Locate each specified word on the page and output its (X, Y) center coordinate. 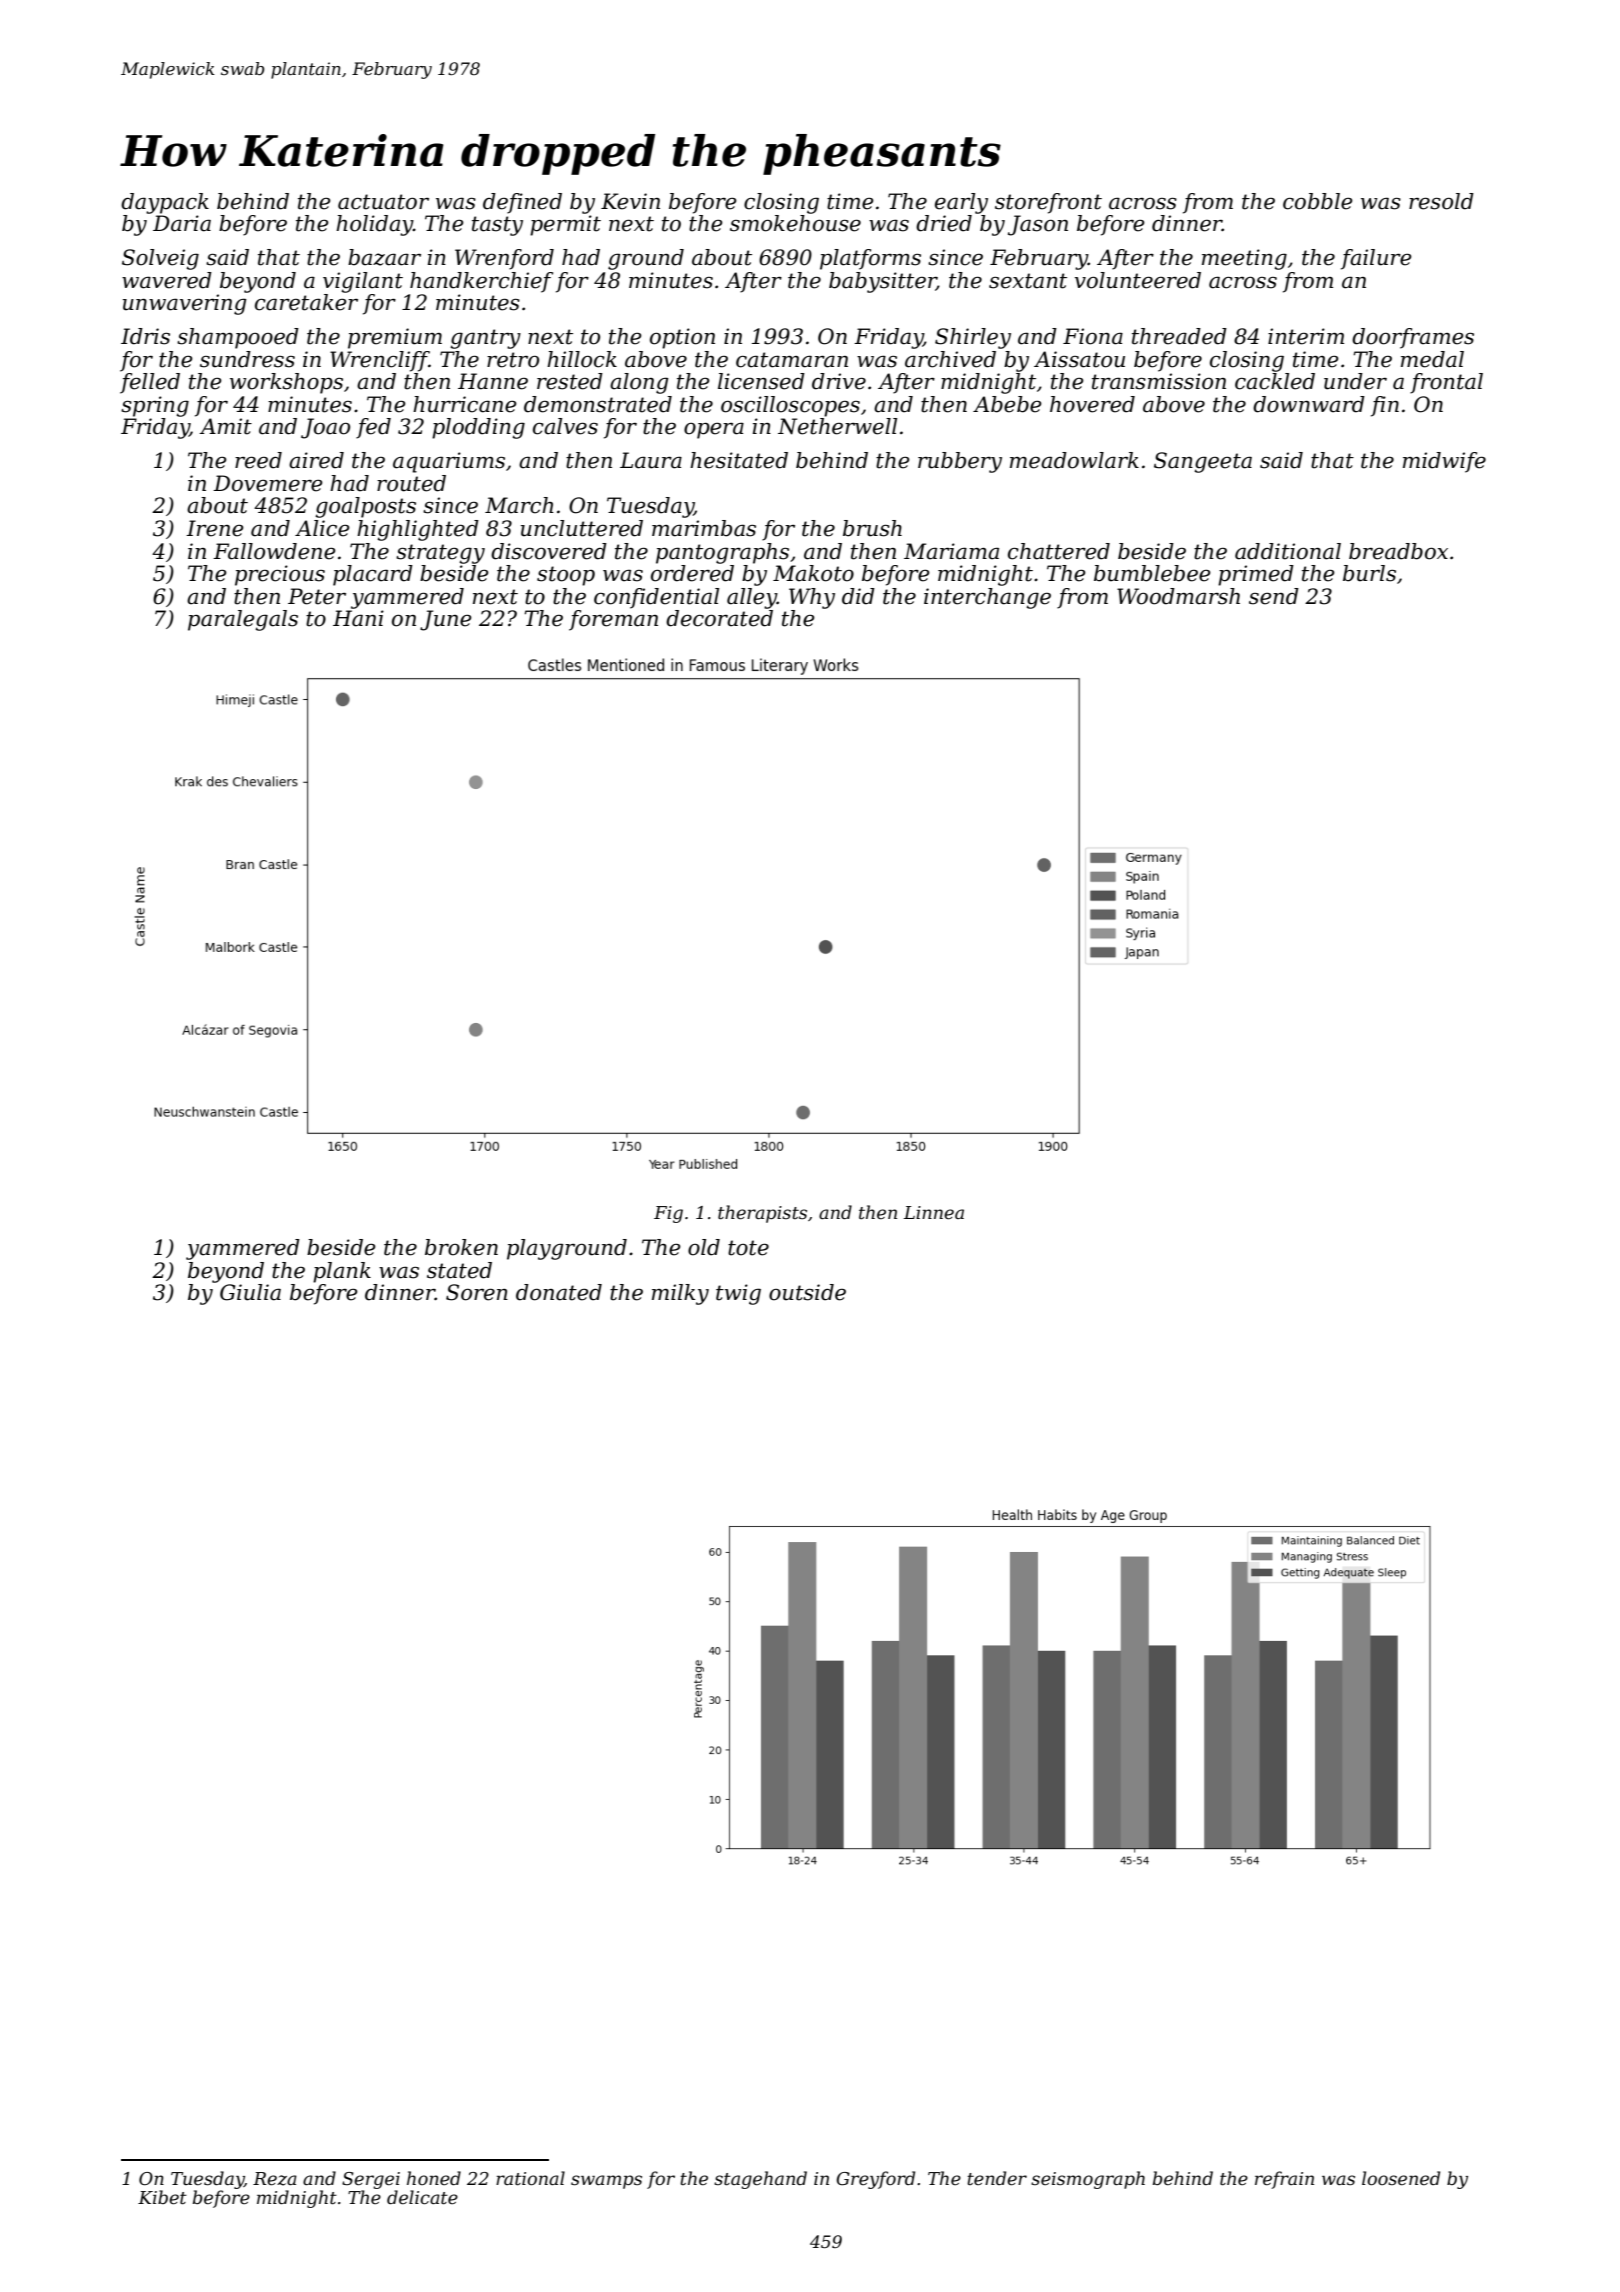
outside (807, 1292)
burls (1369, 573)
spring (155, 406)
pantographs (722, 553)
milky (680, 1294)
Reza (275, 2179)
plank (342, 1272)
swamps (606, 2182)
